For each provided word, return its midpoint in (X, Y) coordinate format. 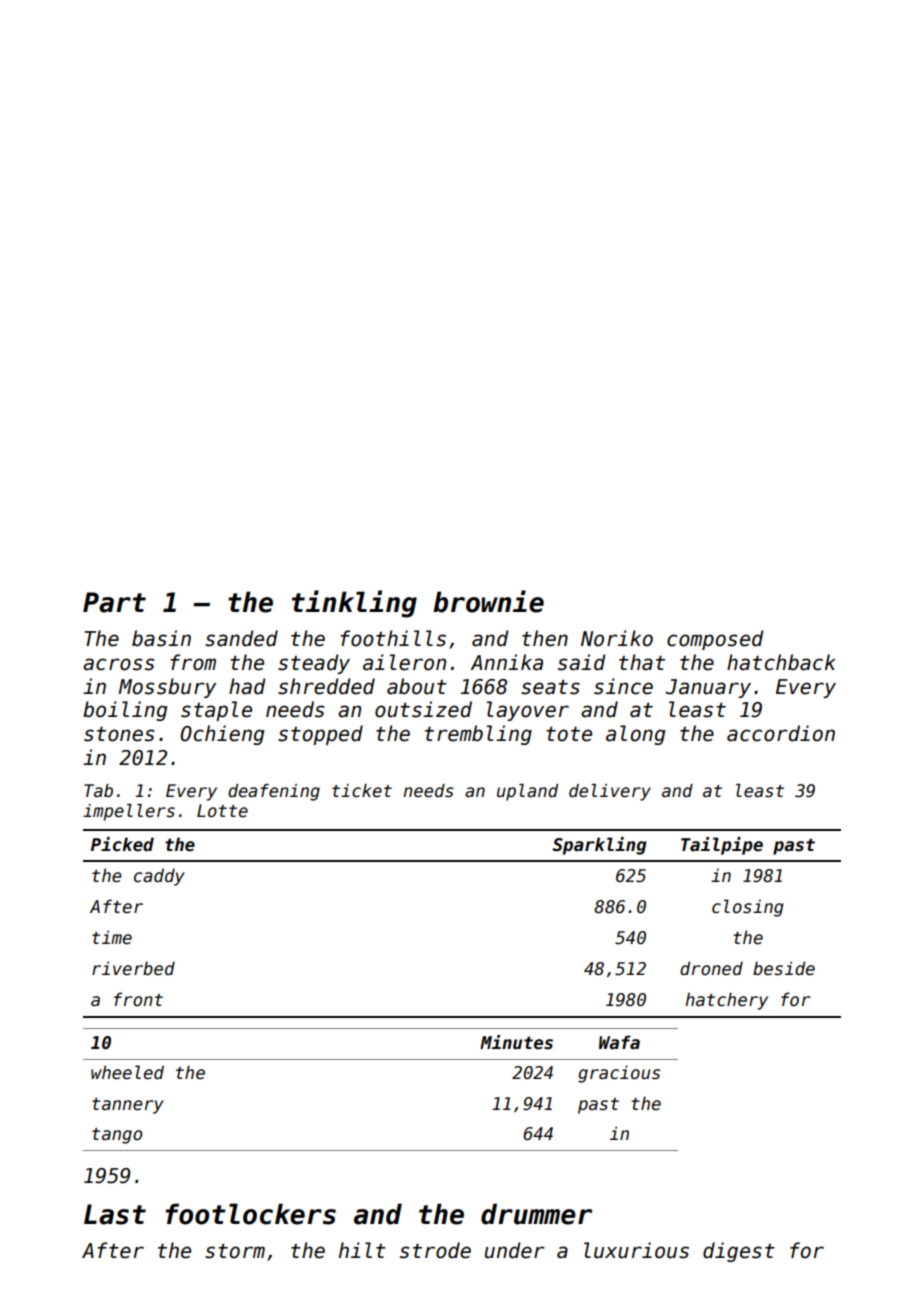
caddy (159, 877)
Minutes (516, 1042)
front (138, 999)
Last (115, 1214)
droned (711, 968)
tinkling (354, 604)
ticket (362, 791)
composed (715, 640)
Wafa (619, 1042)
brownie (488, 601)
